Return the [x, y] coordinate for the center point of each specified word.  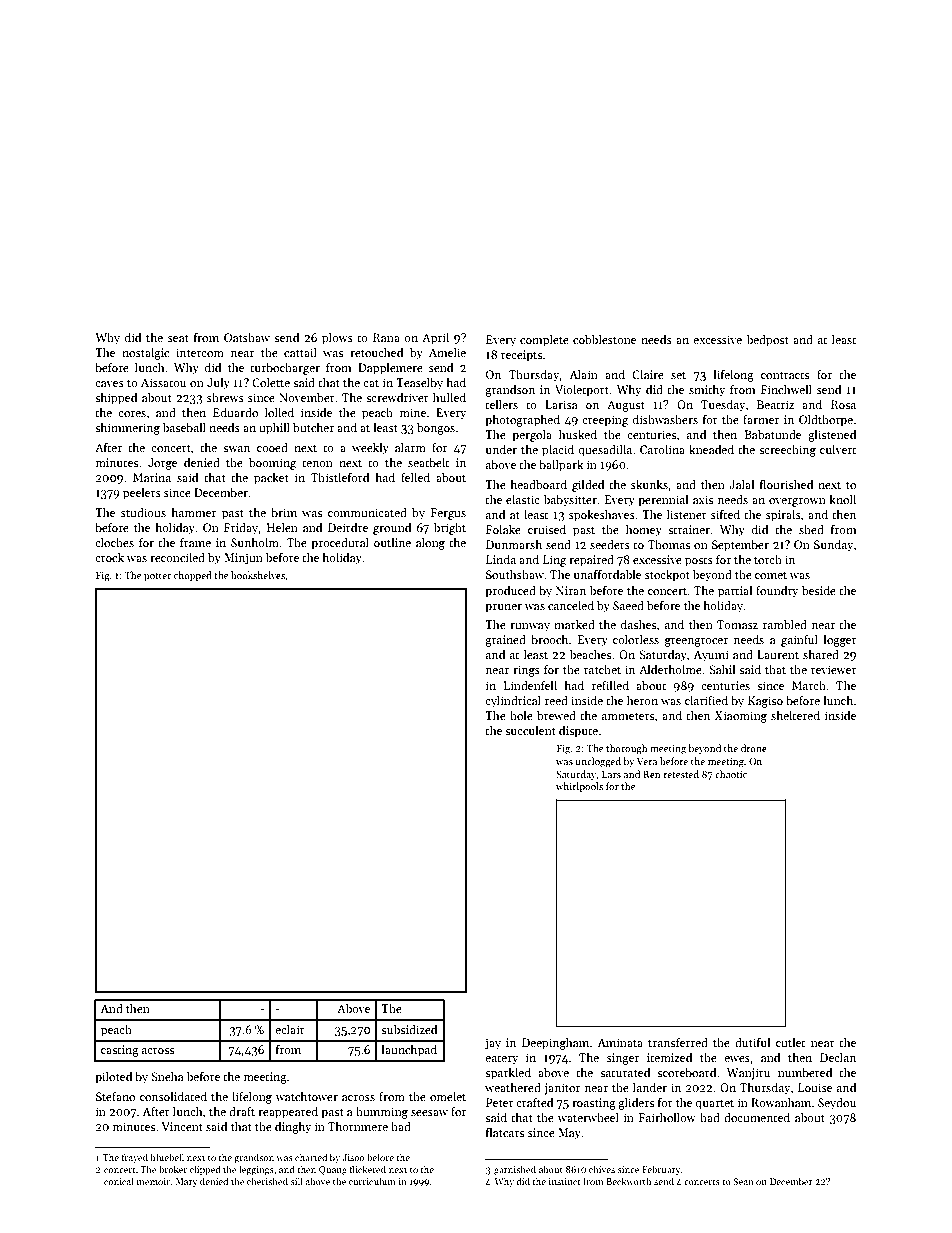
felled [415, 477]
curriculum [372, 1181]
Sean [743, 1181]
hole [521, 715]
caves [109, 384]
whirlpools [579, 787]
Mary [186, 1182]
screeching [787, 451]
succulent [530, 730]
